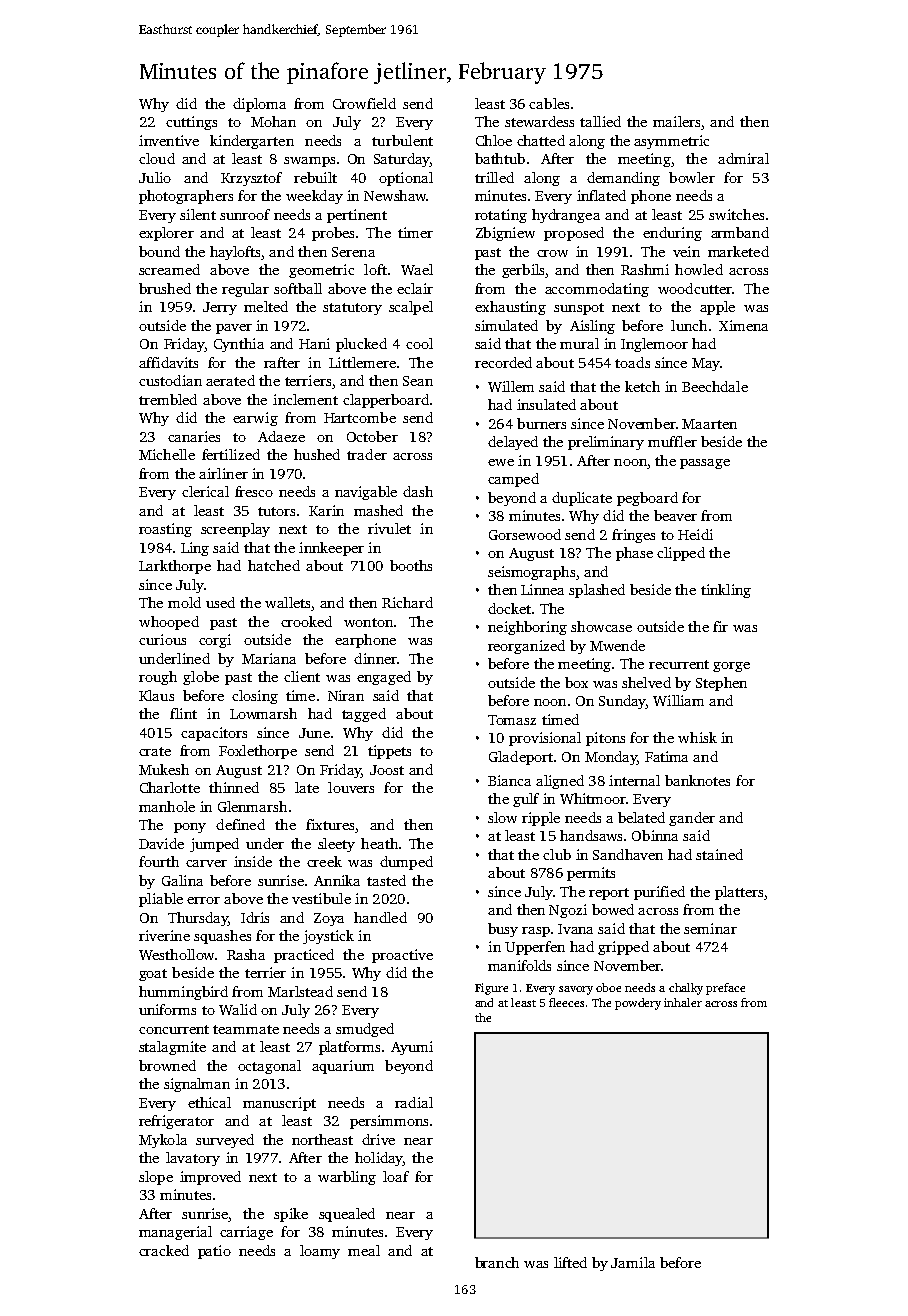  What do you see at coordinates (190, 828) in the screenshot?
I see `pony` at bounding box center [190, 828].
